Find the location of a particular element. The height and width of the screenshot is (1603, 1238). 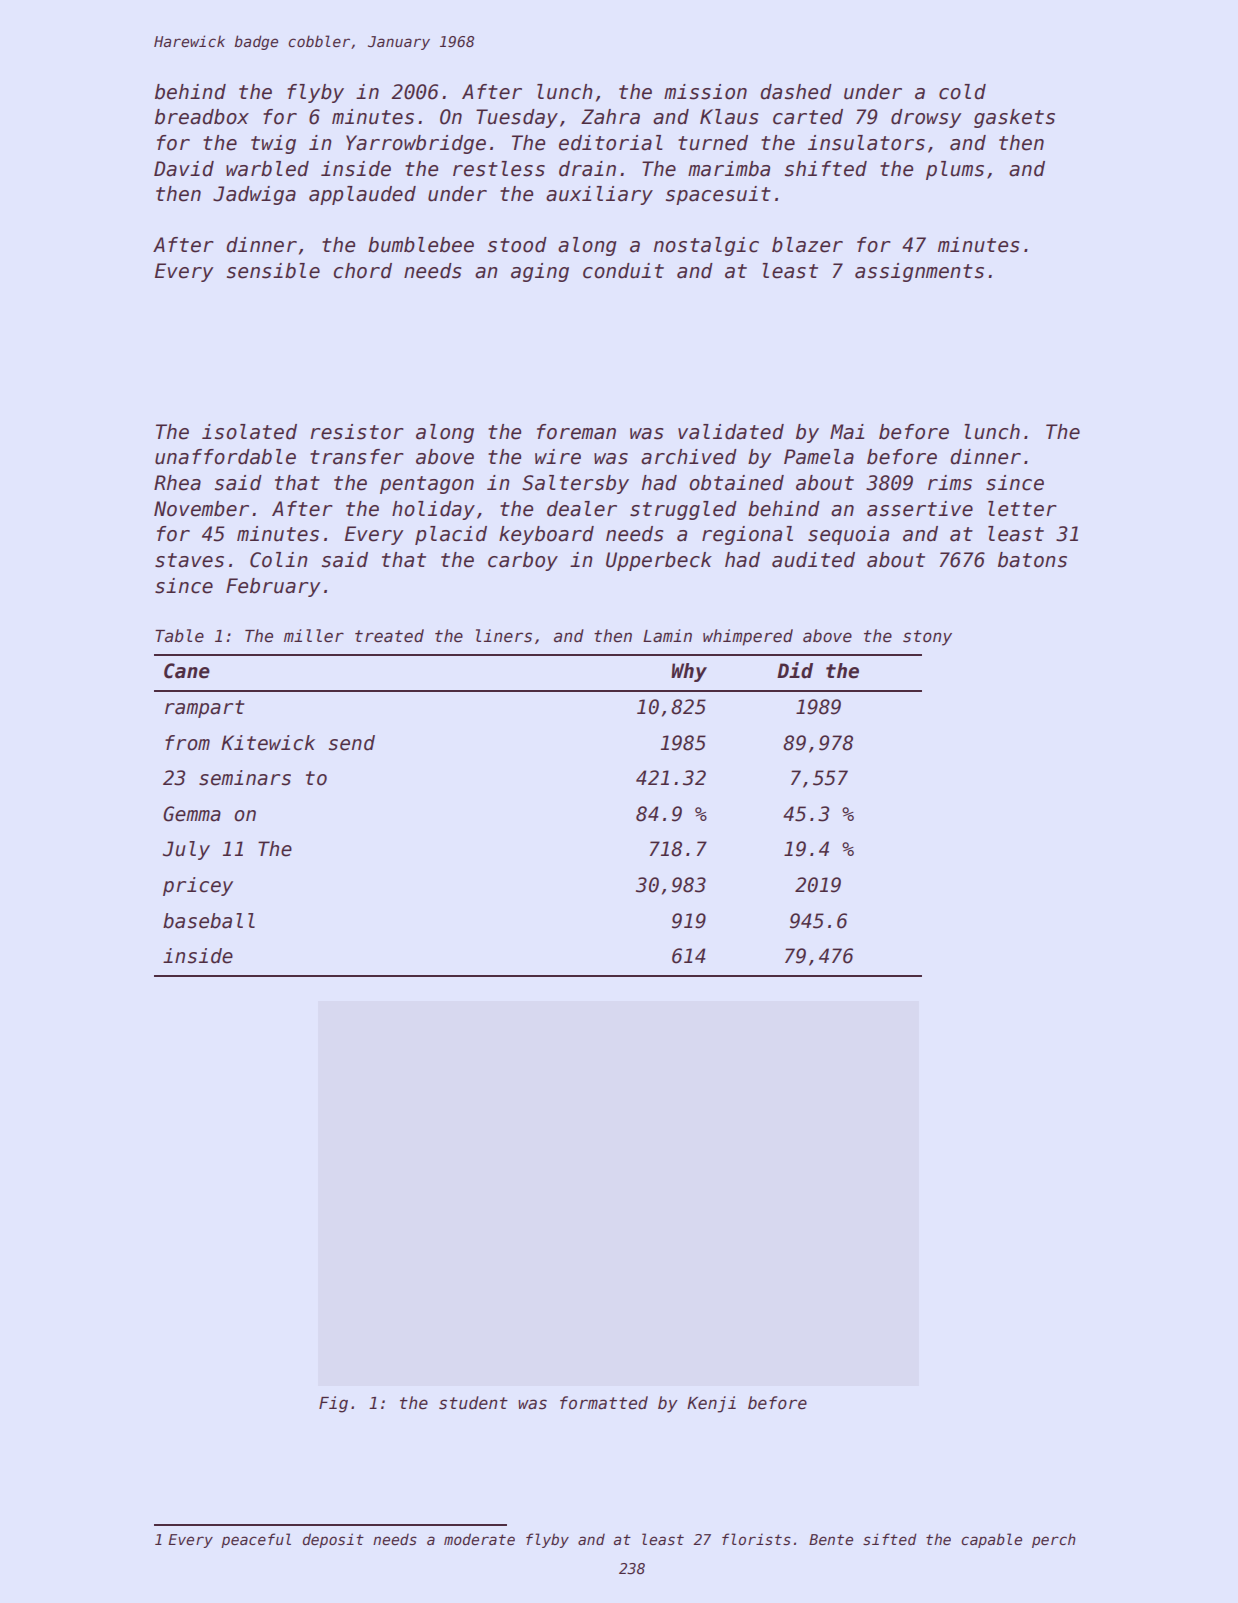

sifted is located at coordinates (890, 1539).
